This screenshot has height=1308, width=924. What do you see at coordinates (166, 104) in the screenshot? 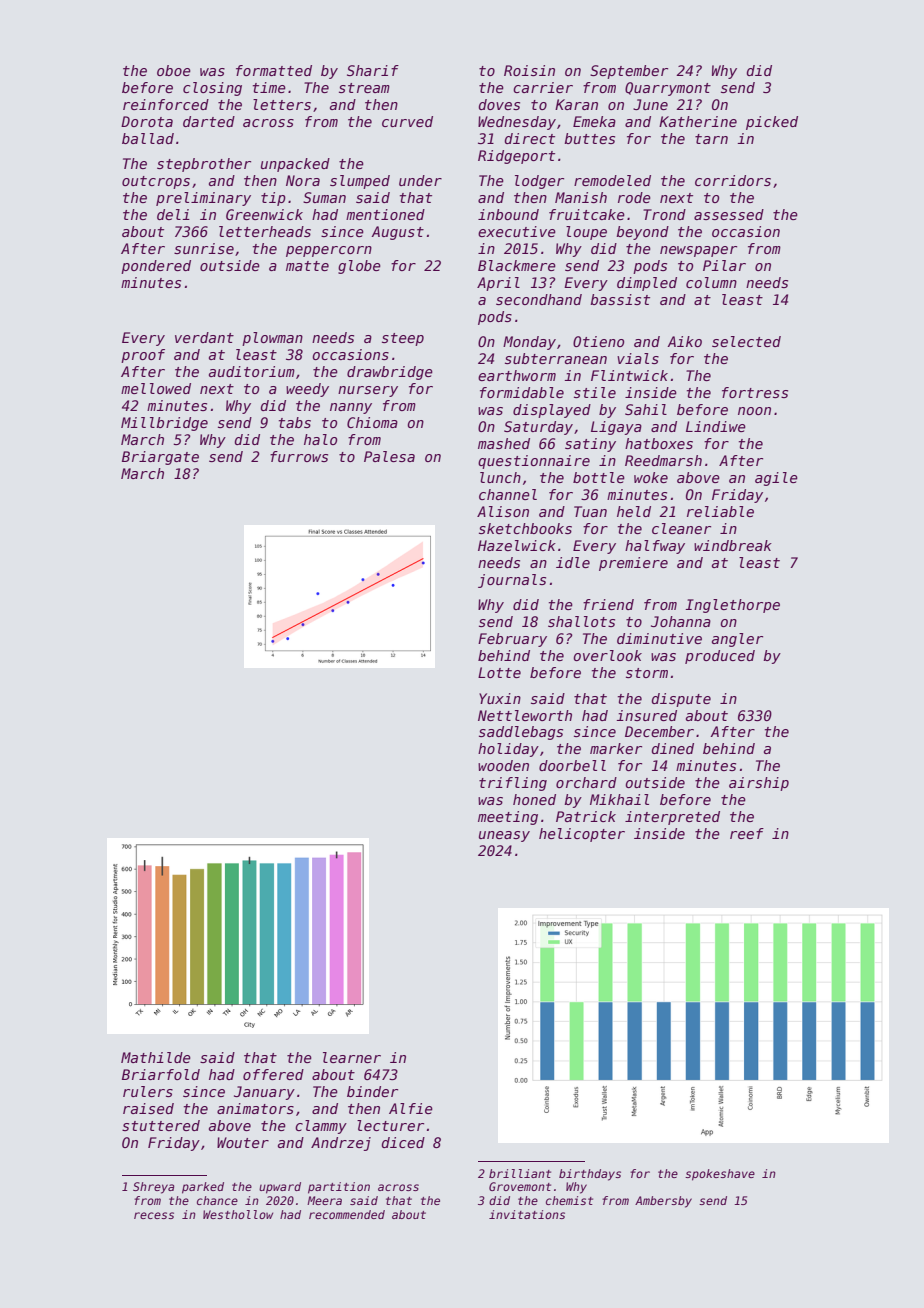
I see `reinforced` at bounding box center [166, 104].
